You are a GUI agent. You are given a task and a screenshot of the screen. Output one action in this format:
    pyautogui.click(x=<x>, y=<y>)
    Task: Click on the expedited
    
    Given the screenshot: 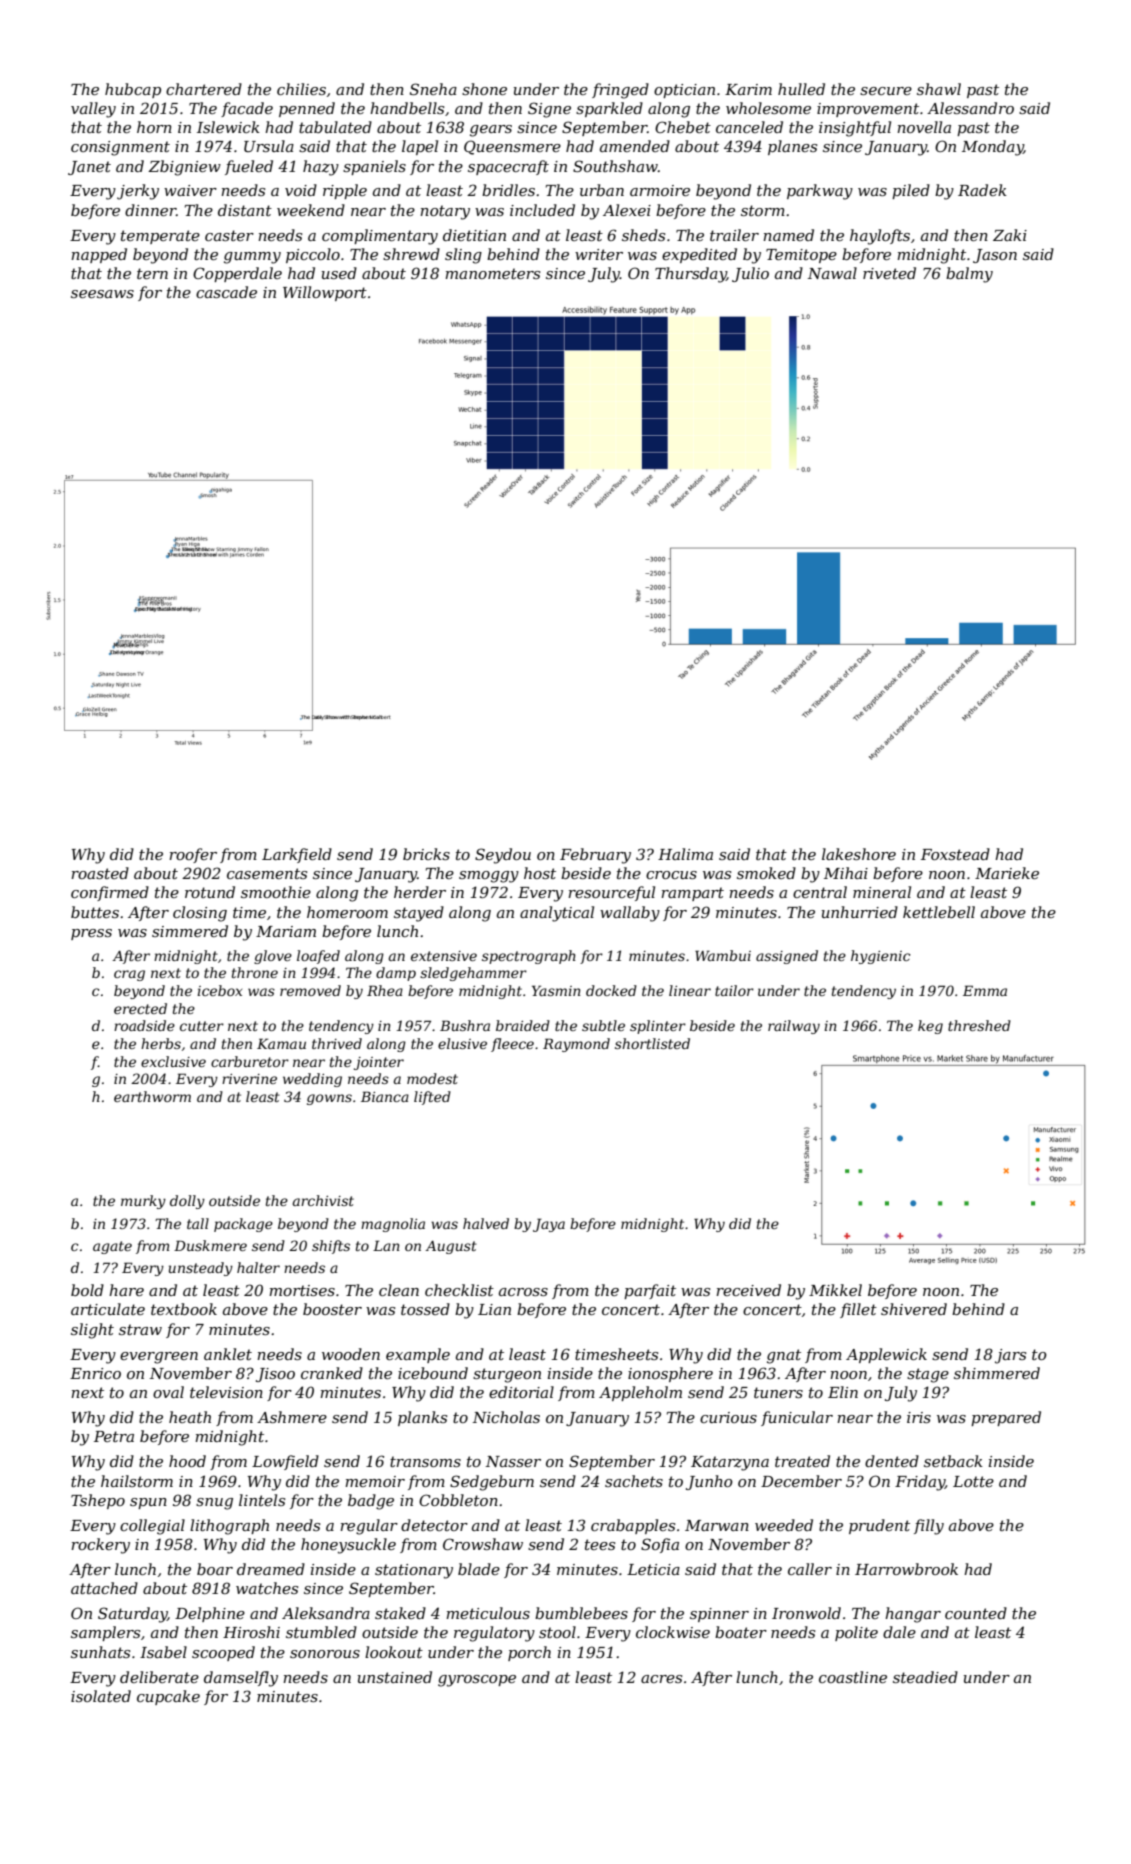 What is the action you would take?
    pyautogui.click(x=699, y=255)
